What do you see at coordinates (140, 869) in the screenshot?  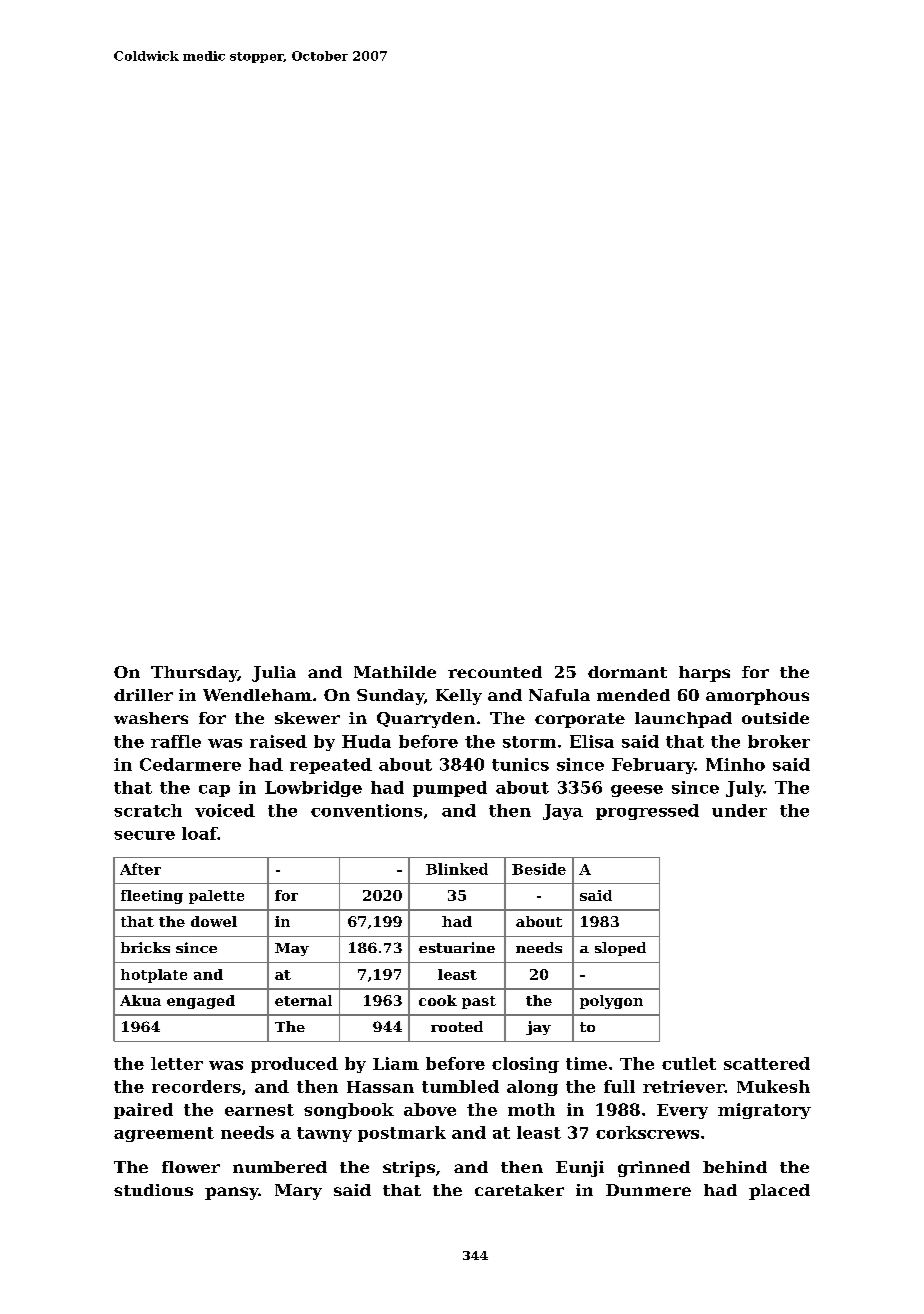 I see `After` at bounding box center [140, 869].
